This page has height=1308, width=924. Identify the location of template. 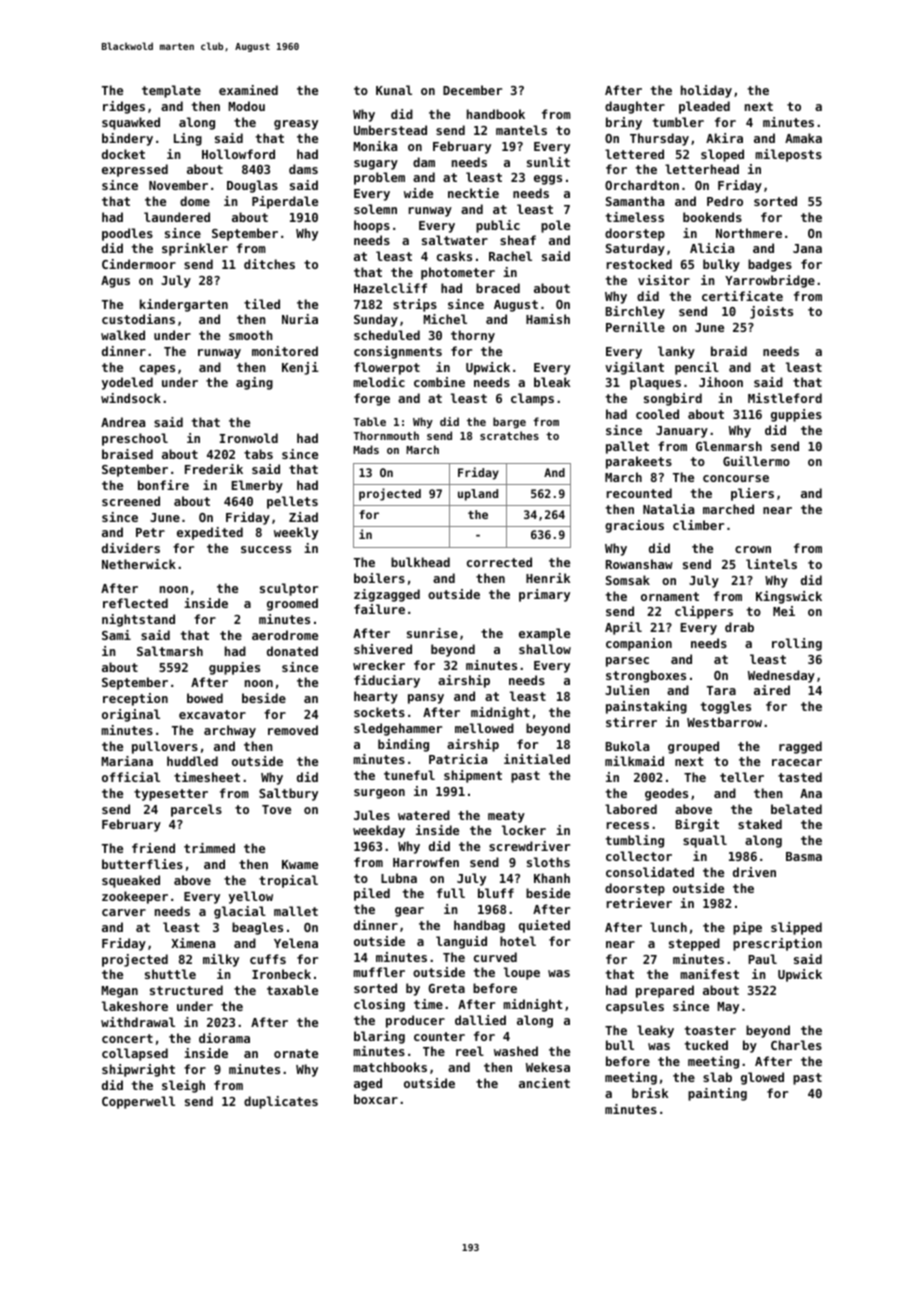
(171, 91).
